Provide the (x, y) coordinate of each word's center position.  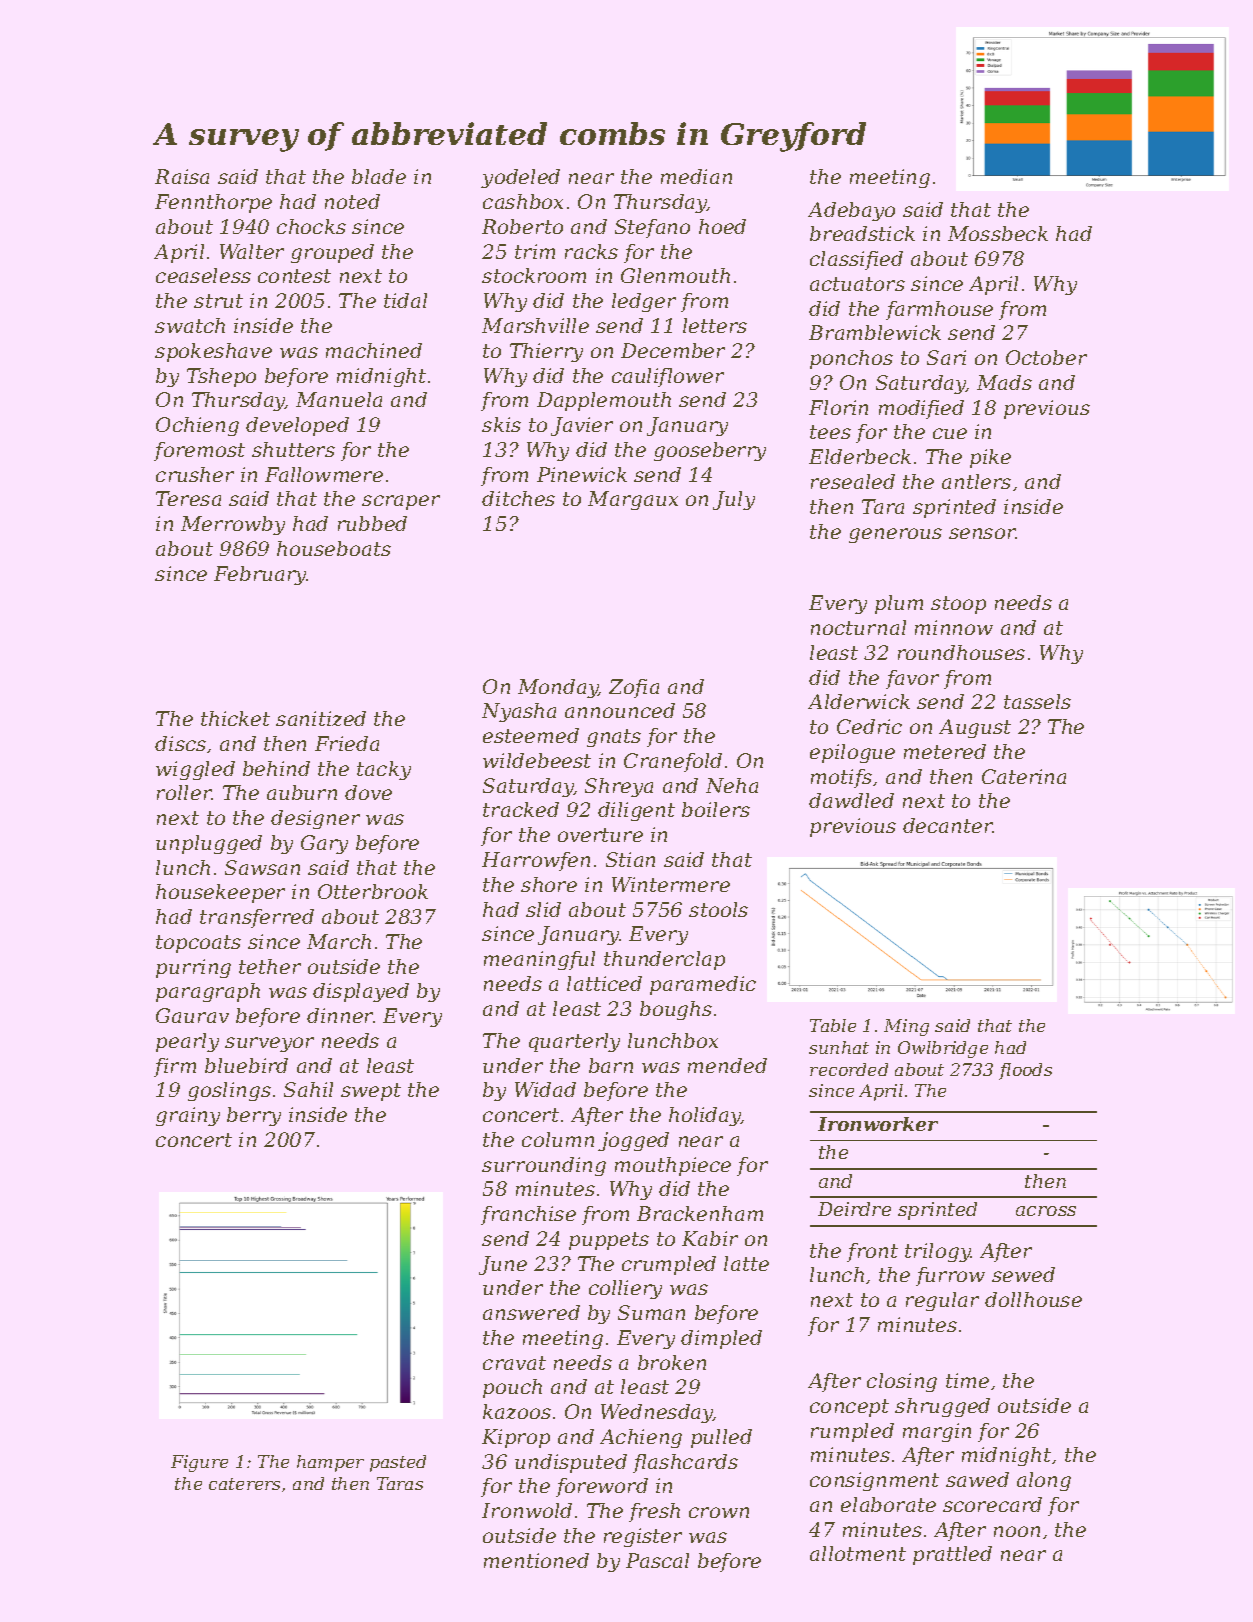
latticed (604, 983)
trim (535, 251)
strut (218, 301)
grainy (188, 1116)
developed (297, 426)
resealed (853, 481)
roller (184, 792)
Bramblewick (875, 332)
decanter (948, 825)
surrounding (544, 1166)
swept (371, 1092)
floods (1025, 1071)
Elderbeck (860, 456)
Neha (732, 785)
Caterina (1024, 776)
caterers (244, 1484)
